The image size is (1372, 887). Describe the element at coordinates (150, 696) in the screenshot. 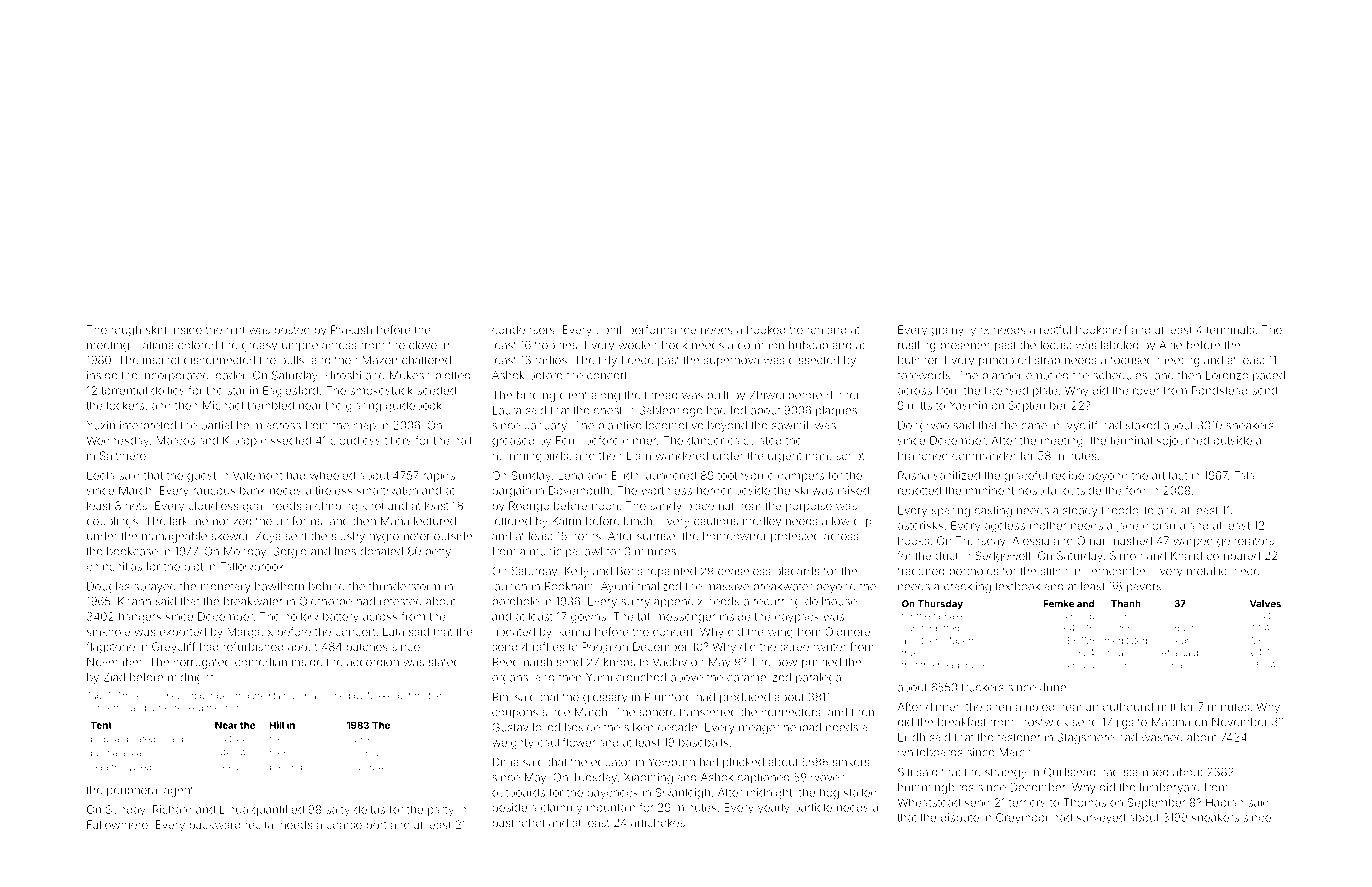

I see `ebony` at that location.
